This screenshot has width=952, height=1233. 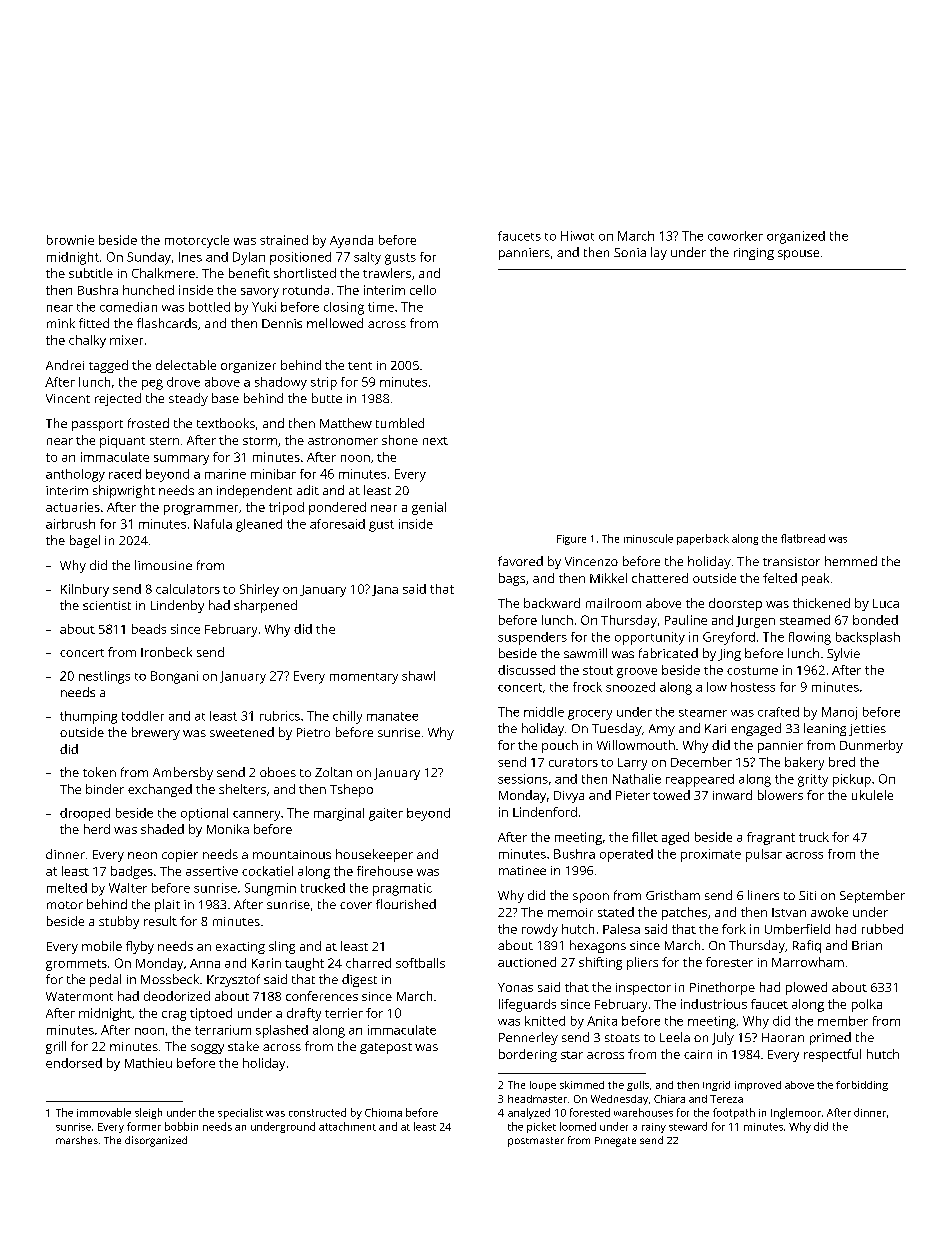 What do you see at coordinates (385, 590) in the screenshot?
I see `Jana` at bounding box center [385, 590].
